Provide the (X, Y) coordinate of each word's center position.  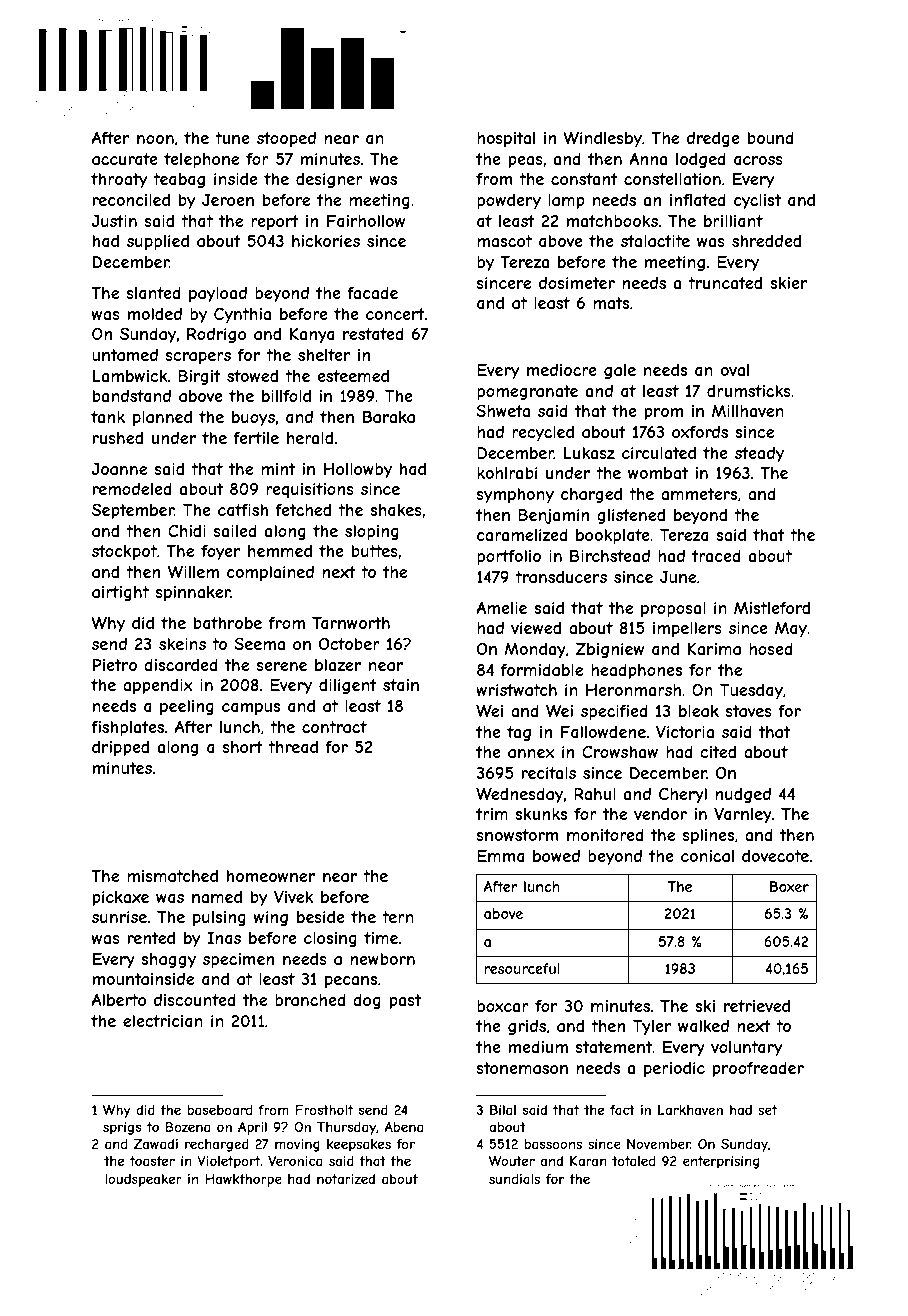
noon (155, 139)
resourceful (522, 968)
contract (334, 727)
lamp (566, 202)
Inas (224, 937)
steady (759, 455)
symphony (515, 496)
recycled (543, 433)
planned (162, 418)
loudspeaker (143, 1180)
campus (251, 709)
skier (788, 283)
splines (708, 836)
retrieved (757, 1006)
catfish (243, 510)
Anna (648, 158)
